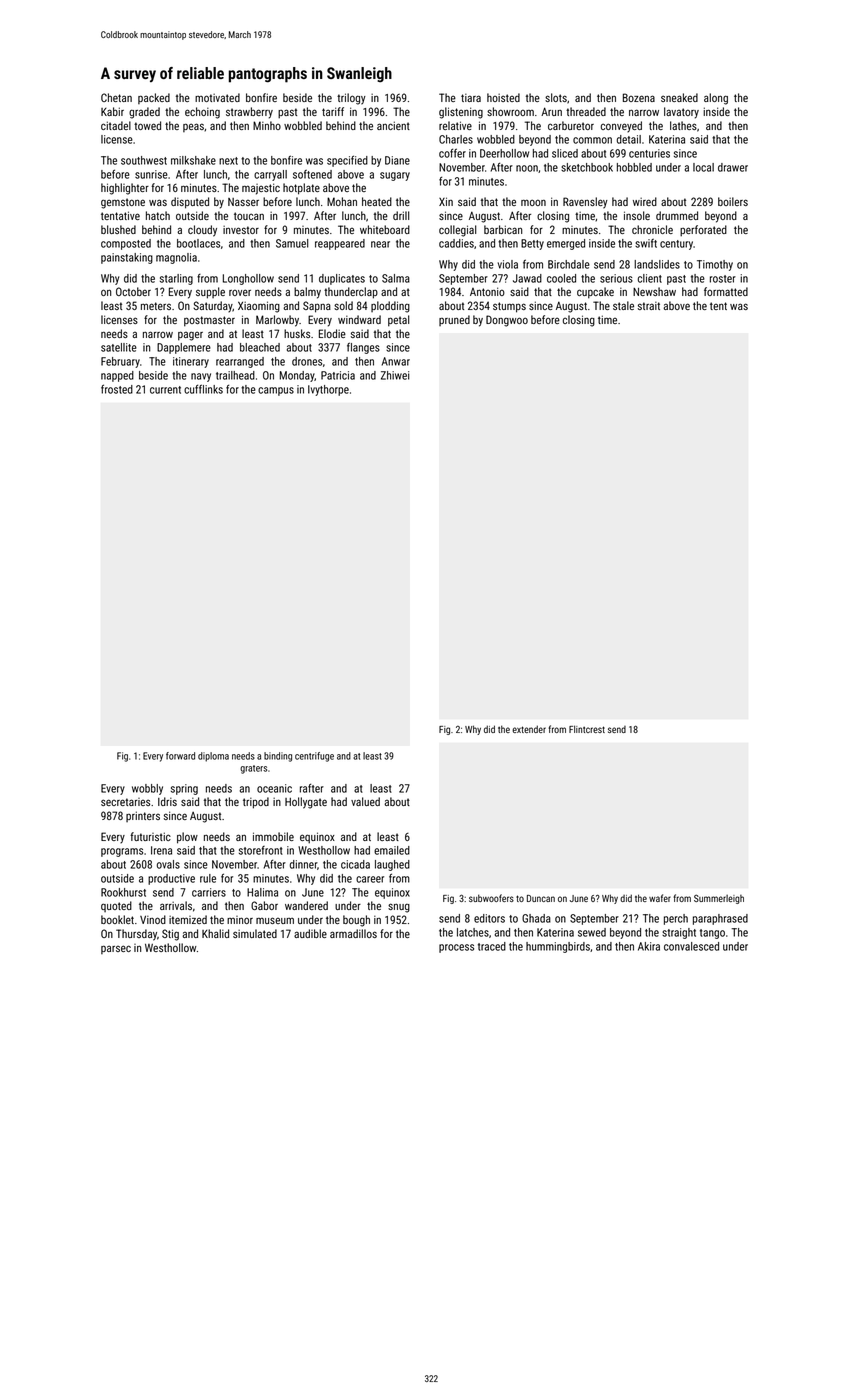 This image has width=849, height=1400. Describe the element at coordinates (255, 933) in the image. I see `simulated` at that location.
